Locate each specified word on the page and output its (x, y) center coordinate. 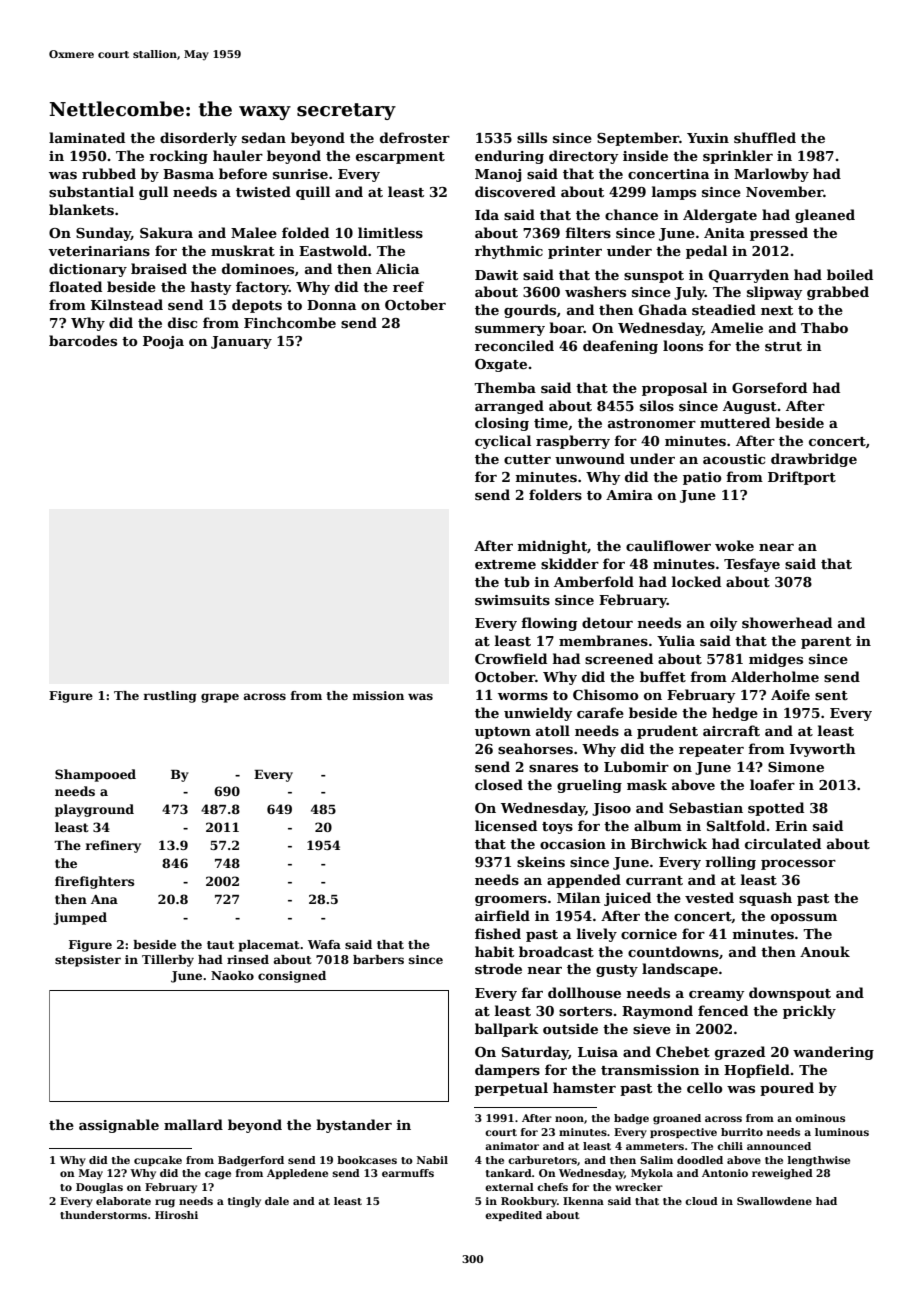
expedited (513, 1216)
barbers (378, 959)
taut (220, 945)
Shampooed (95, 775)
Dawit (496, 275)
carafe (600, 712)
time (551, 423)
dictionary (88, 270)
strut (783, 346)
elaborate (123, 1201)
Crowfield (511, 658)
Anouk (825, 951)
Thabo (824, 327)
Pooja (163, 342)
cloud (701, 1201)
